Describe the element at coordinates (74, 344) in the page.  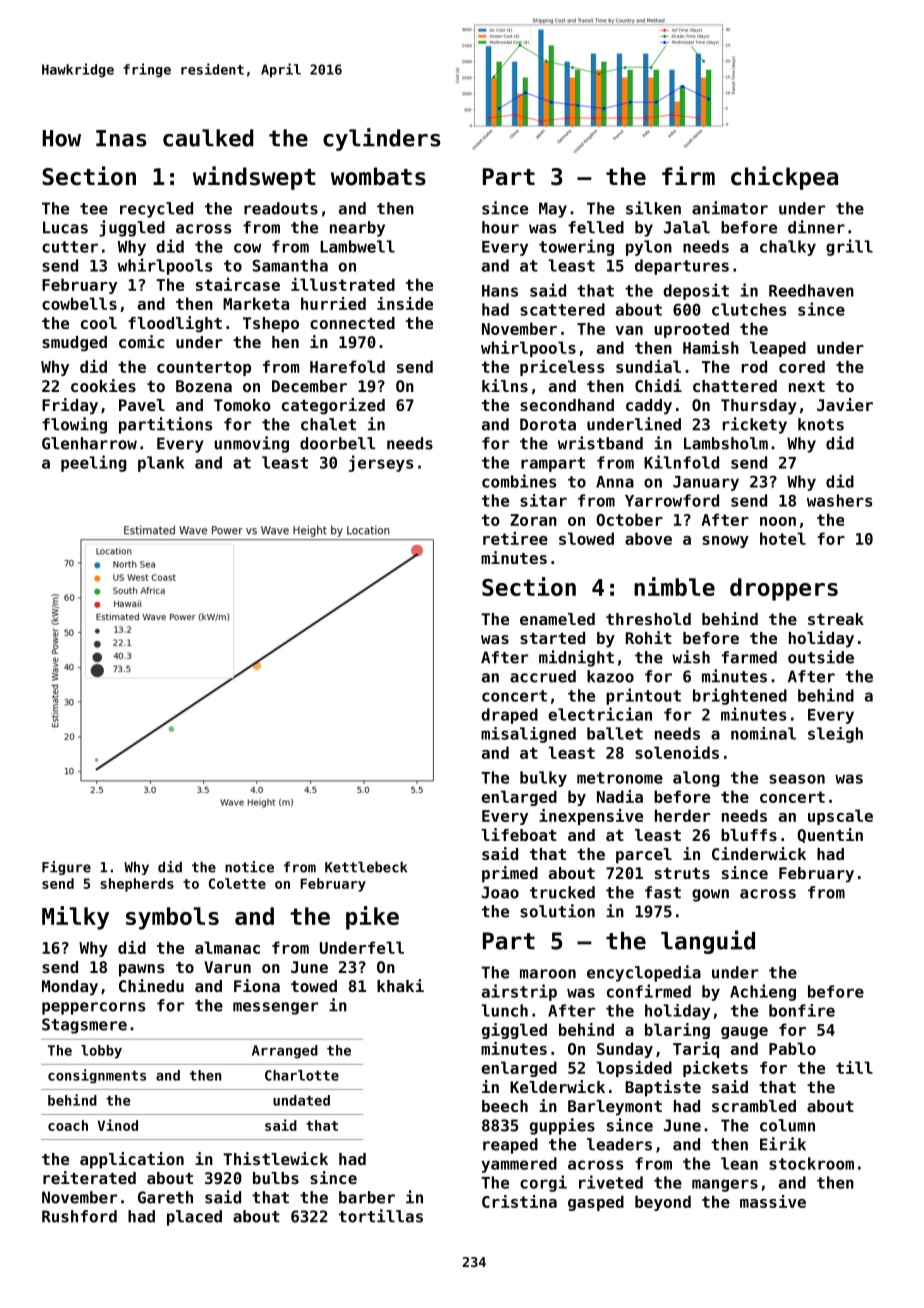
I see `smudged` at that location.
